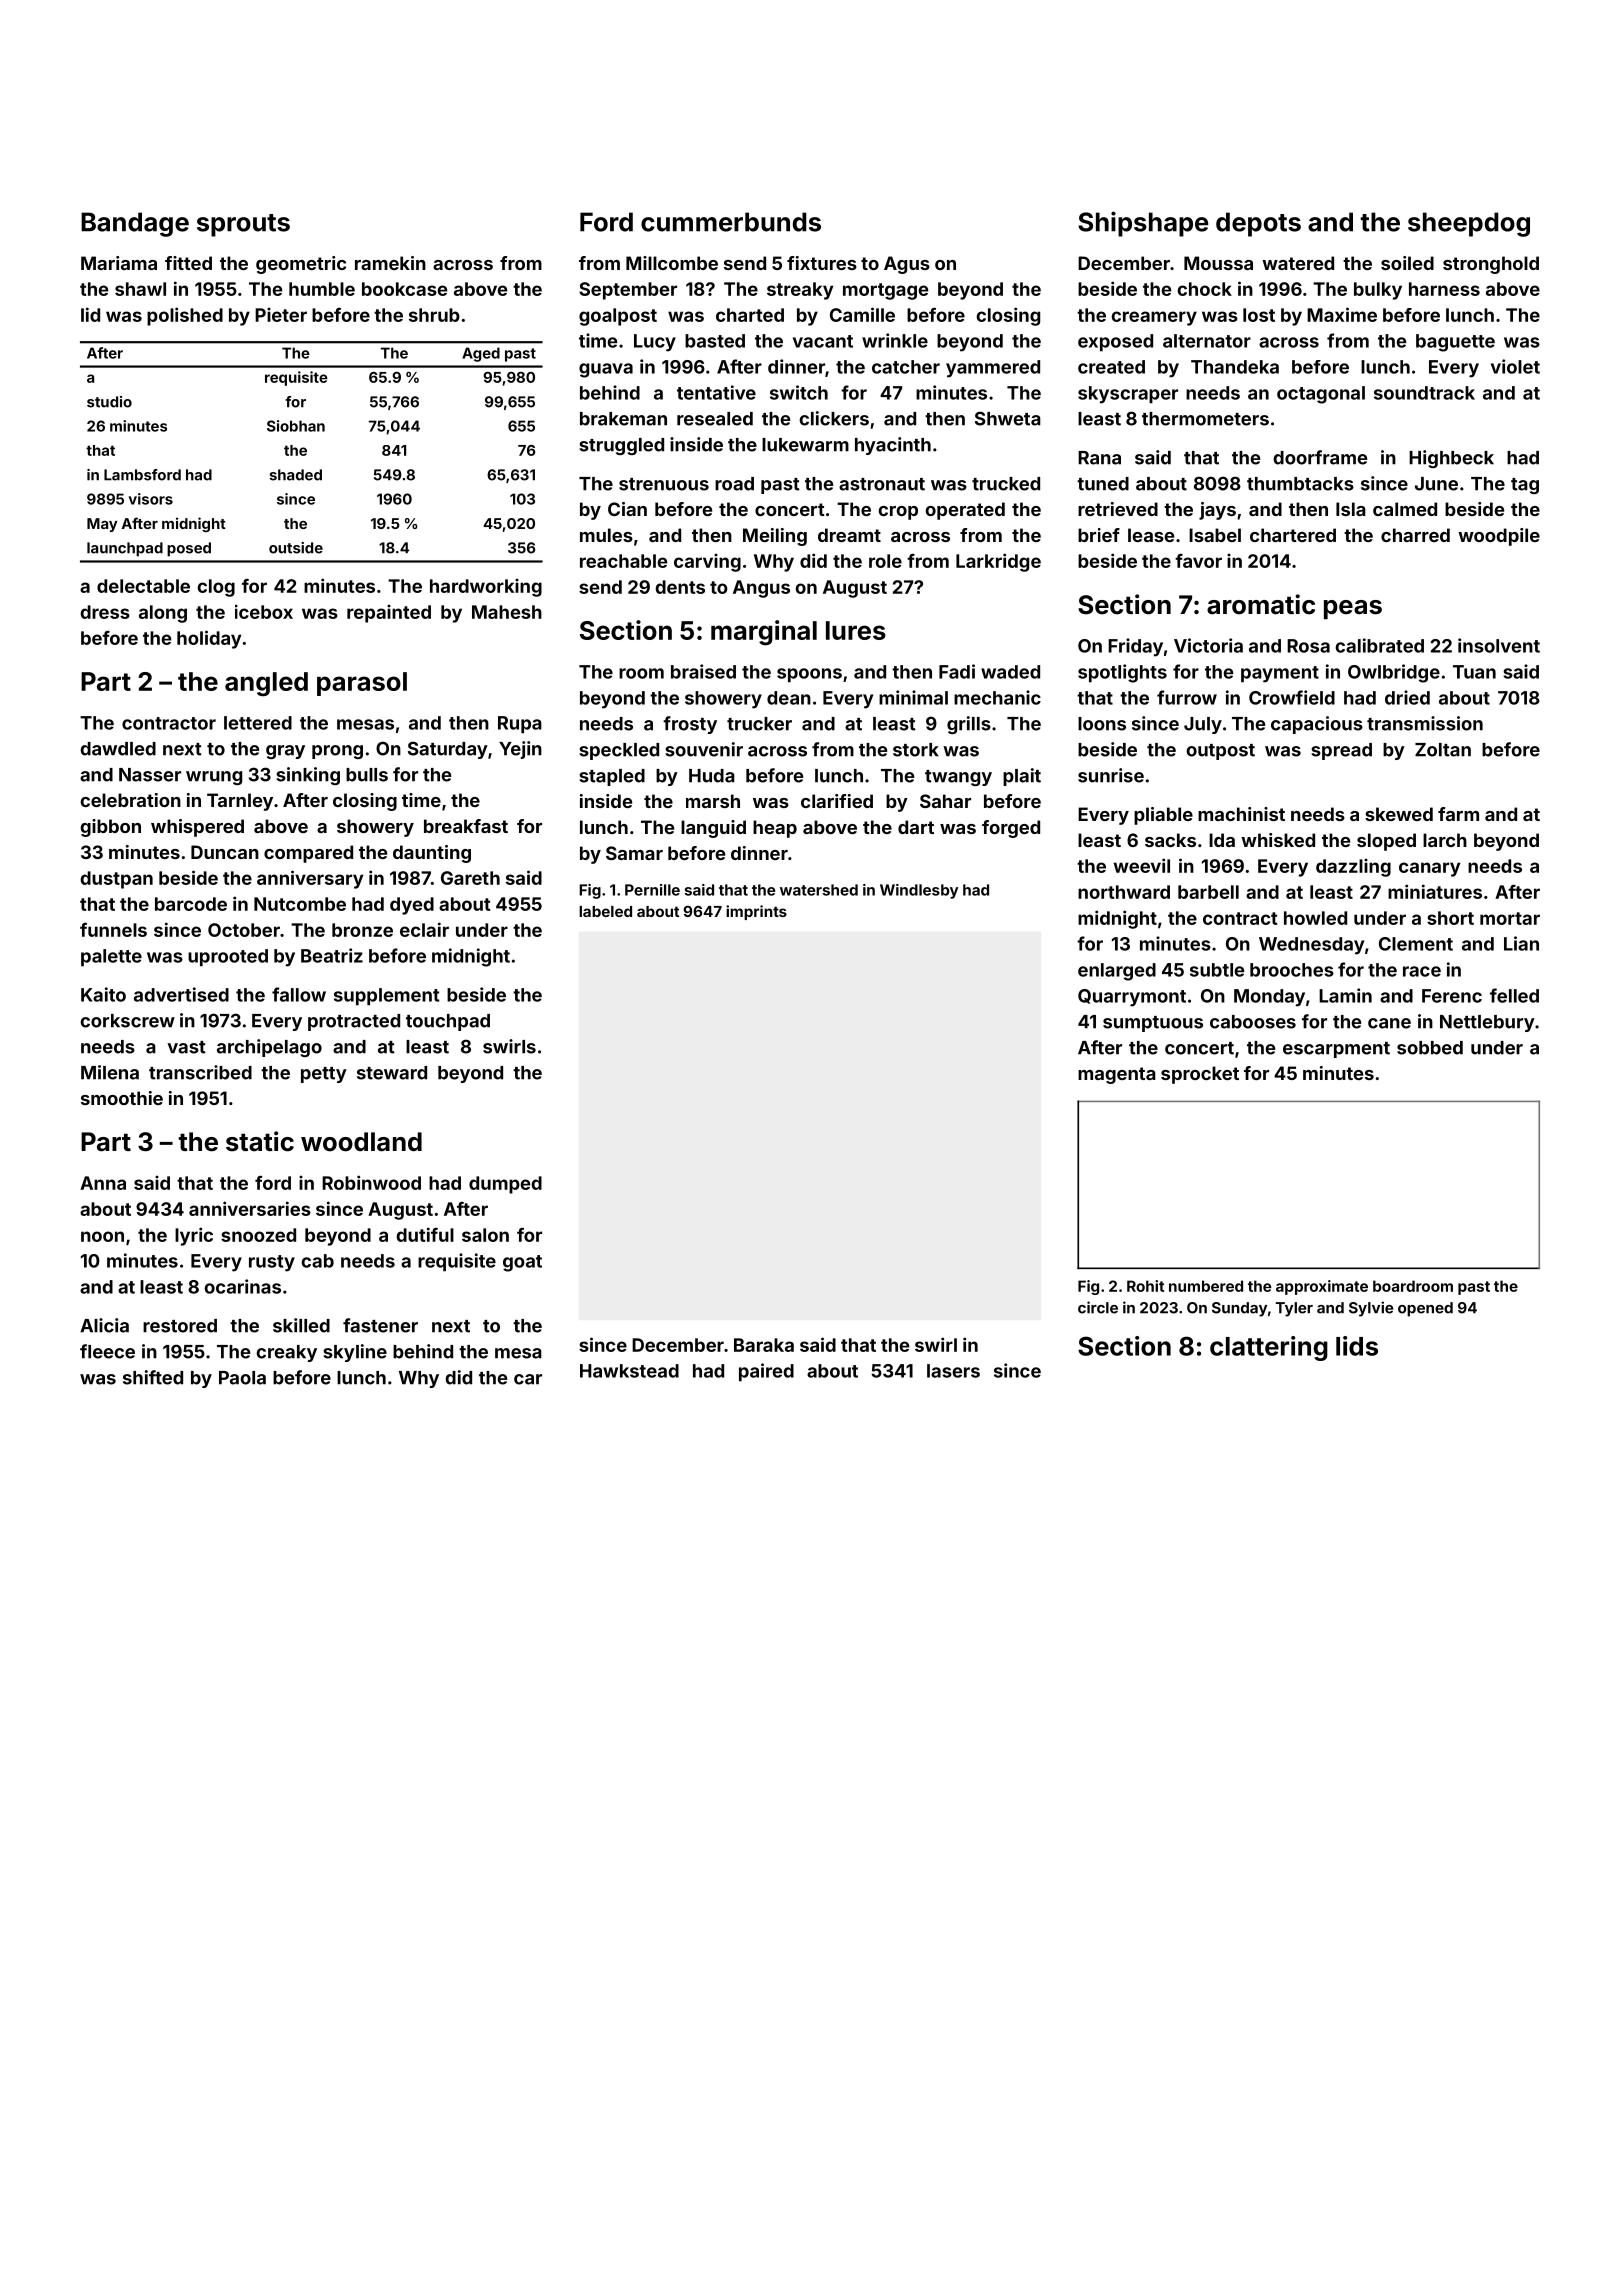  What do you see at coordinates (1011, 829) in the screenshot?
I see `forged` at bounding box center [1011, 829].
